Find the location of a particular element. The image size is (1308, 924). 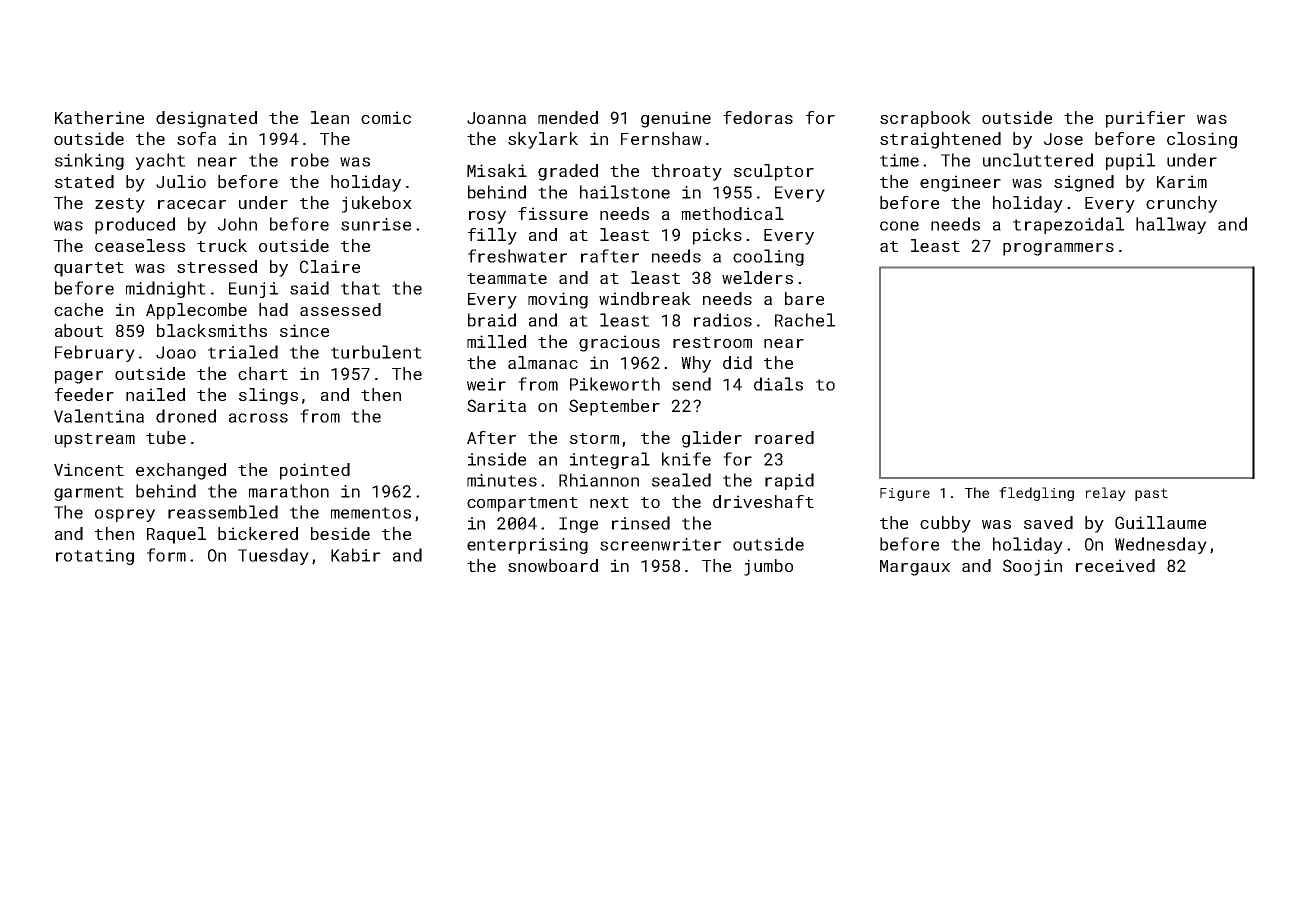

John is located at coordinates (237, 224).
